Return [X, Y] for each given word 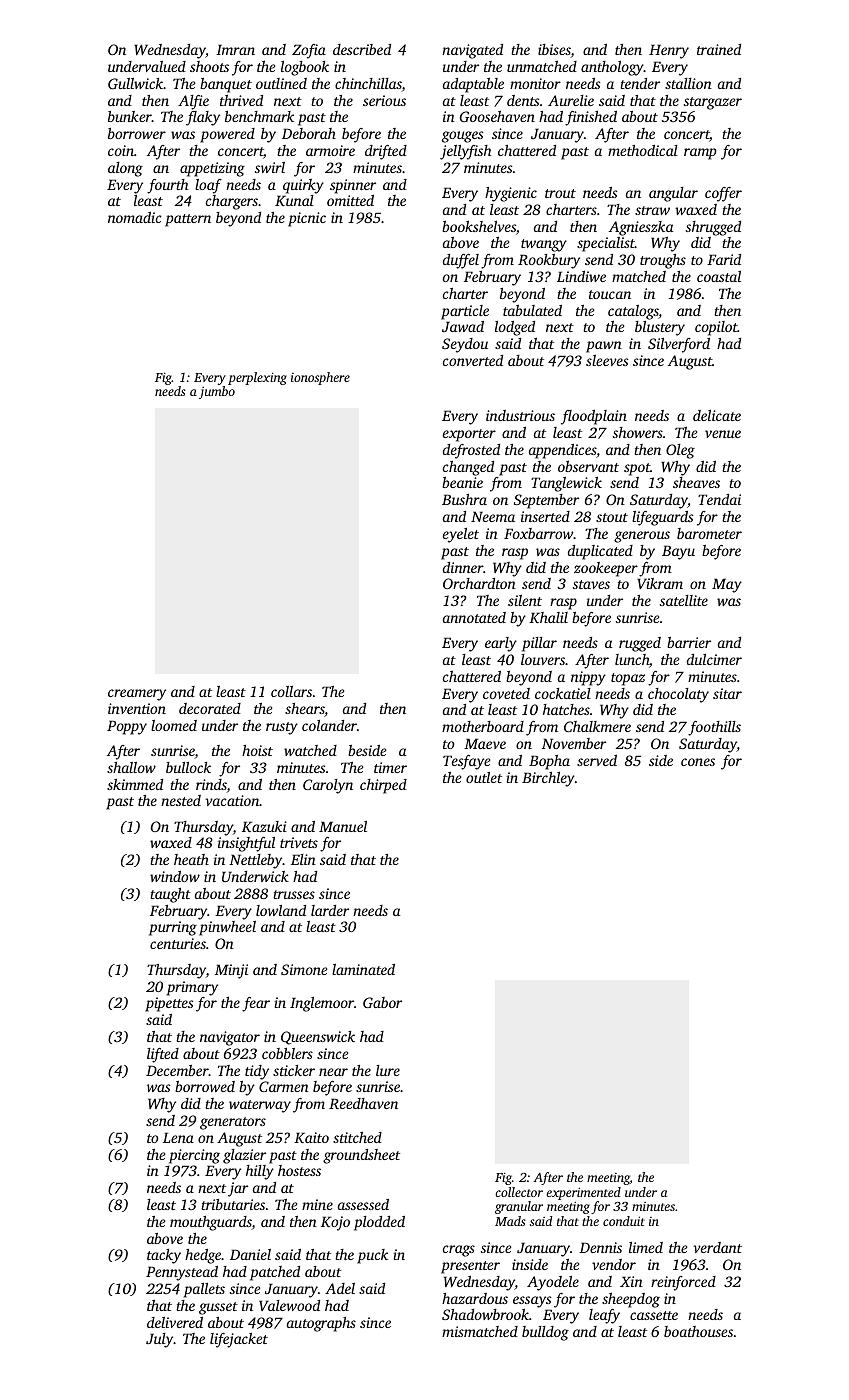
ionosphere [320, 378]
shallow [131, 767]
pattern [188, 220]
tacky [164, 1256]
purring [173, 928]
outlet [484, 777]
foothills [714, 728]
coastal [719, 276]
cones [698, 762]
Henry [669, 51]
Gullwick [135, 83]
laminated [363, 969]
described [362, 49]
